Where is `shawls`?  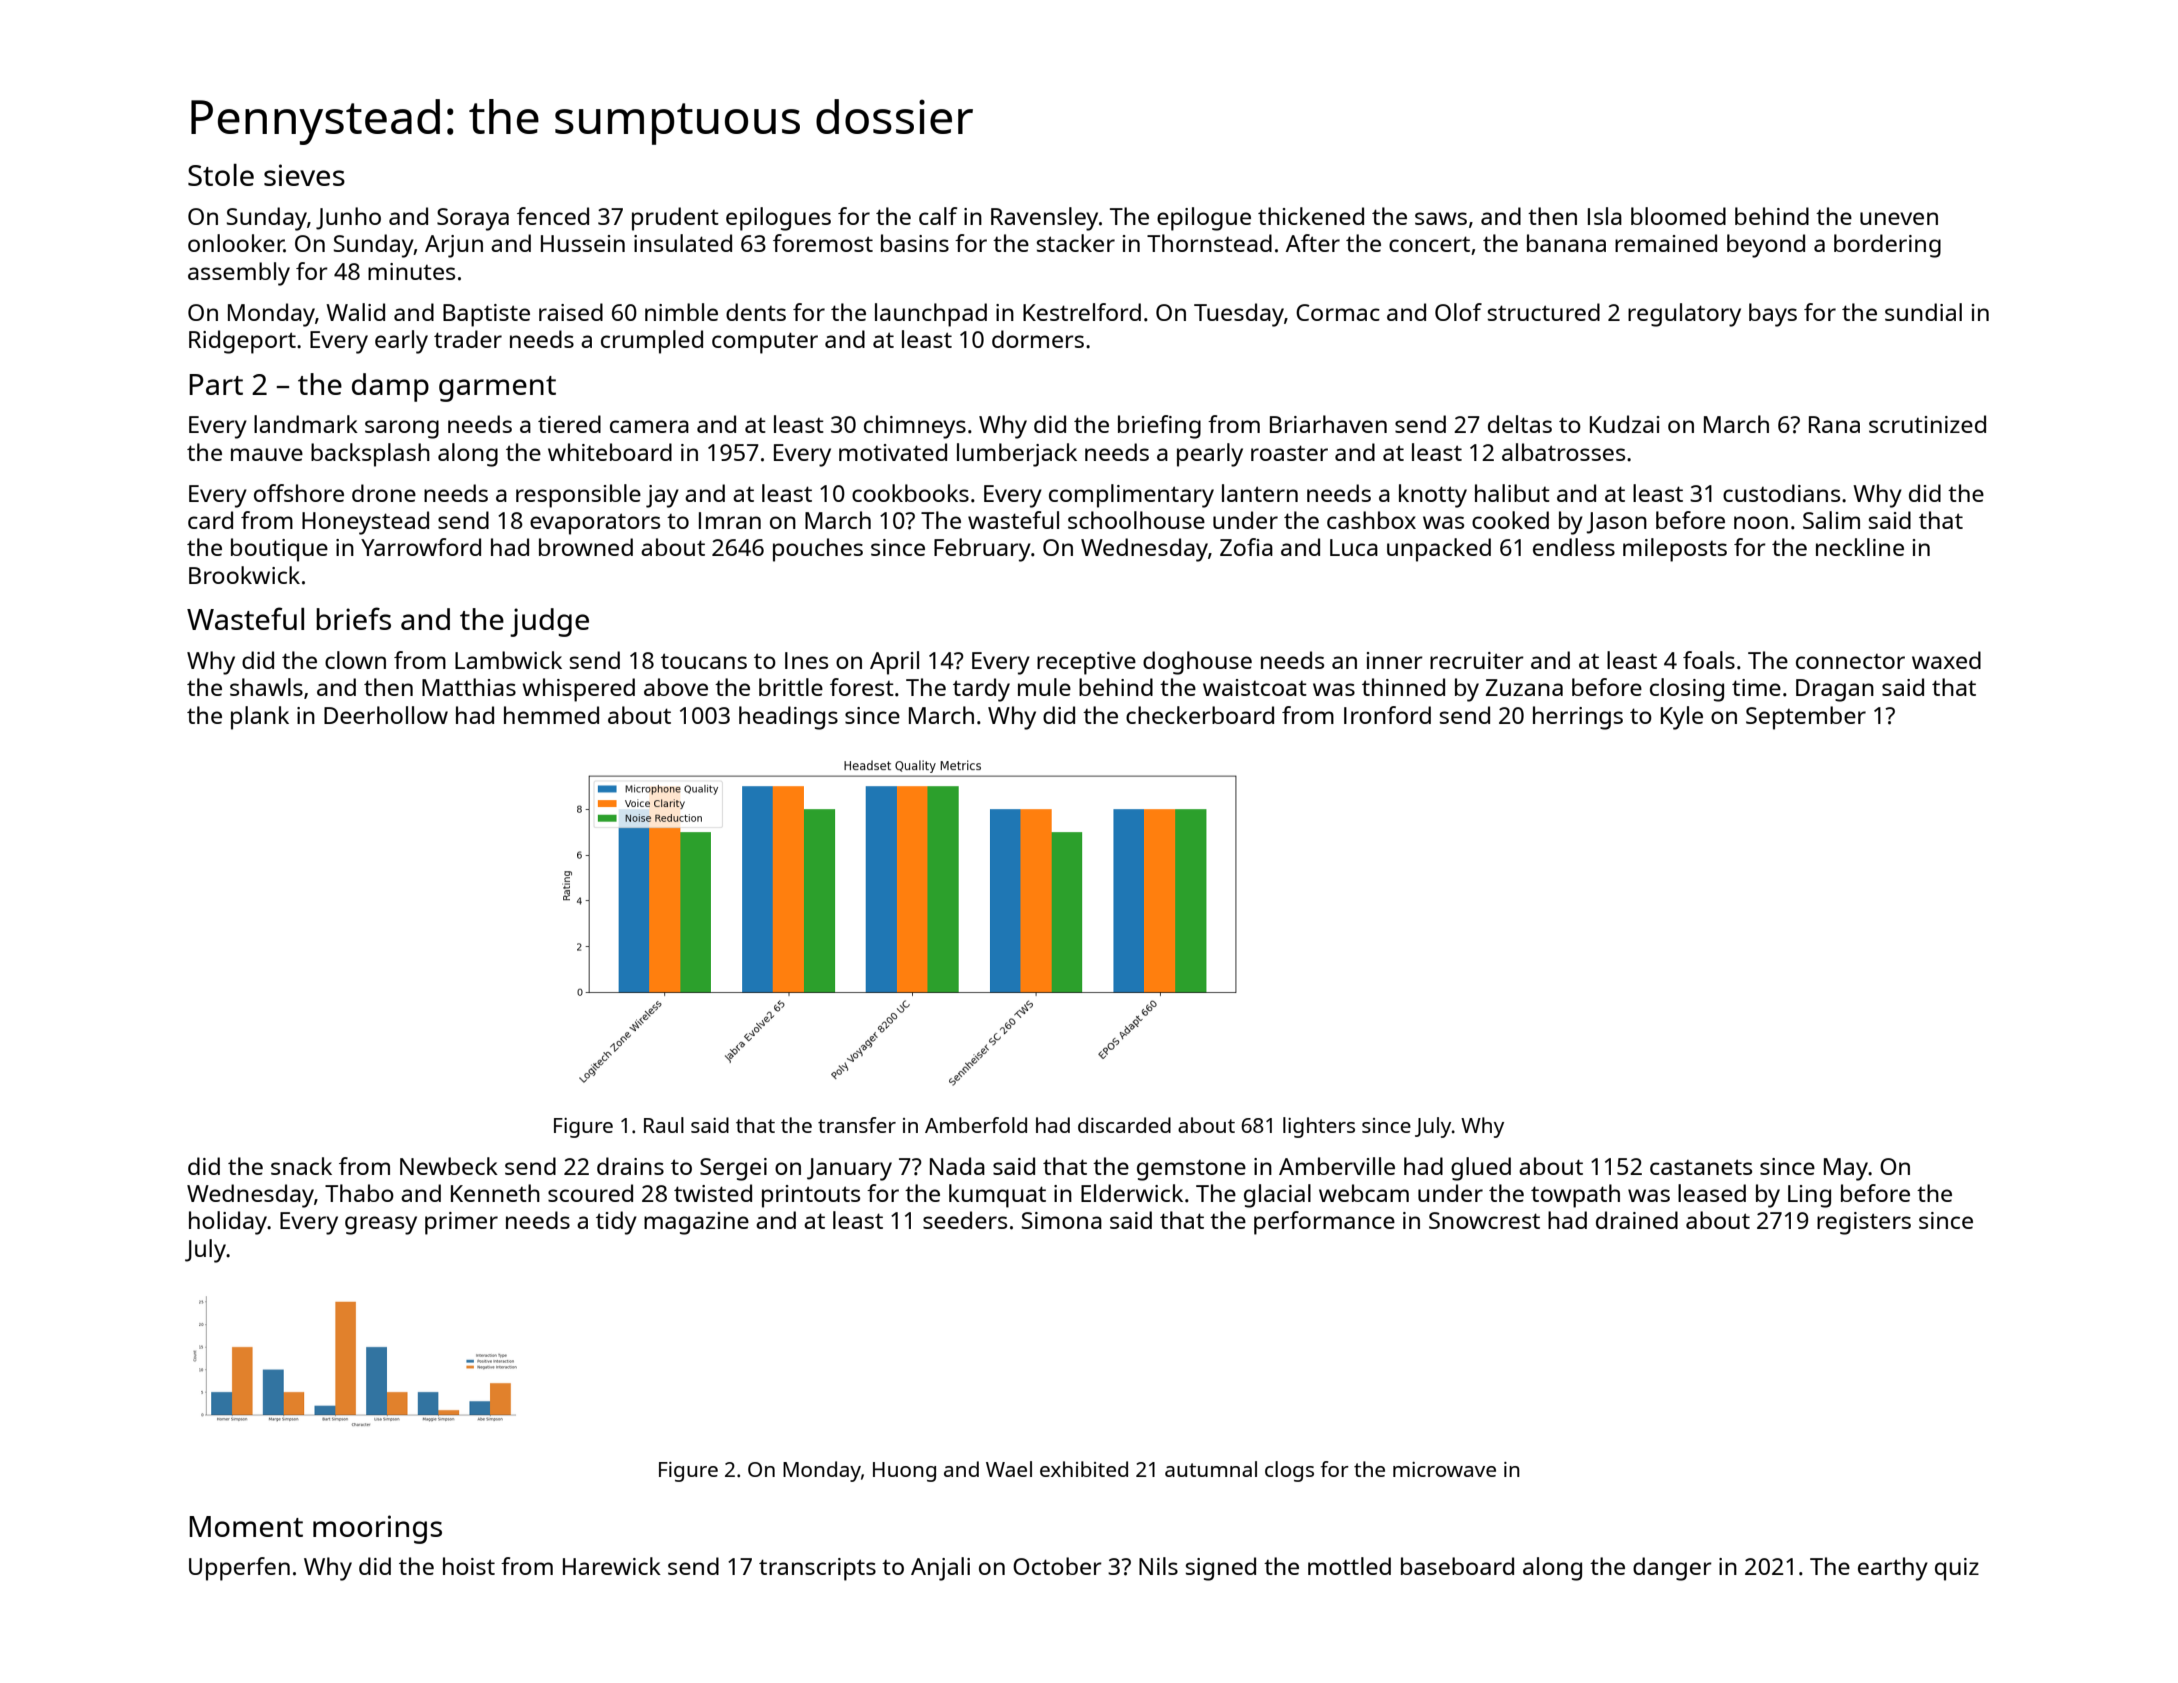
shawls is located at coordinates (266, 687).
